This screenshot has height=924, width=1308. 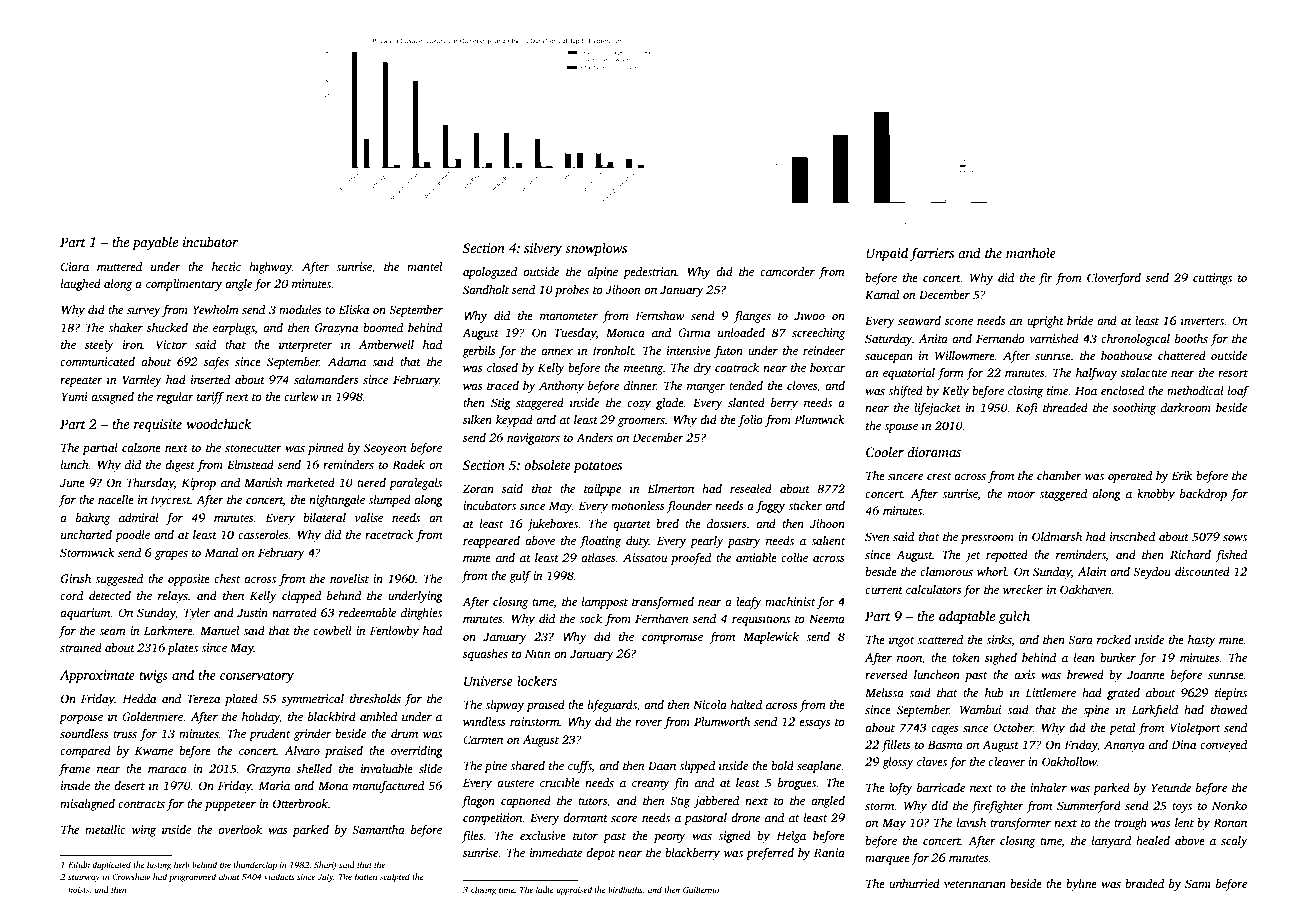 What do you see at coordinates (159, 865) in the screenshot?
I see `lasting` at bounding box center [159, 865].
